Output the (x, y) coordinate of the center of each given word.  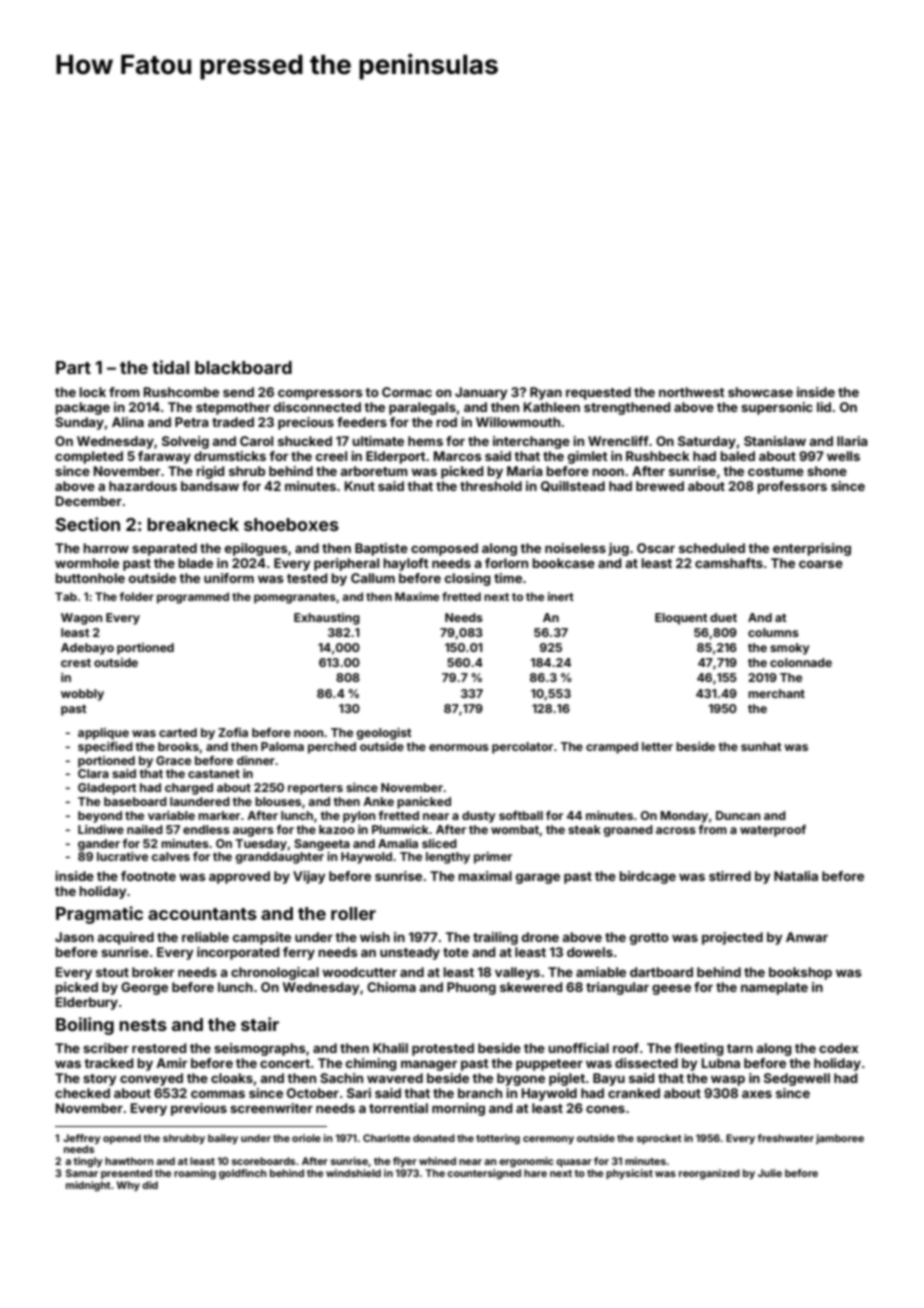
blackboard (243, 367)
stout (112, 972)
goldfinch (243, 1174)
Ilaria (852, 441)
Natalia (796, 876)
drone (540, 937)
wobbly (82, 695)
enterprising (812, 549)
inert (561, 596)
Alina (128, 422)
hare (535, 1173)
